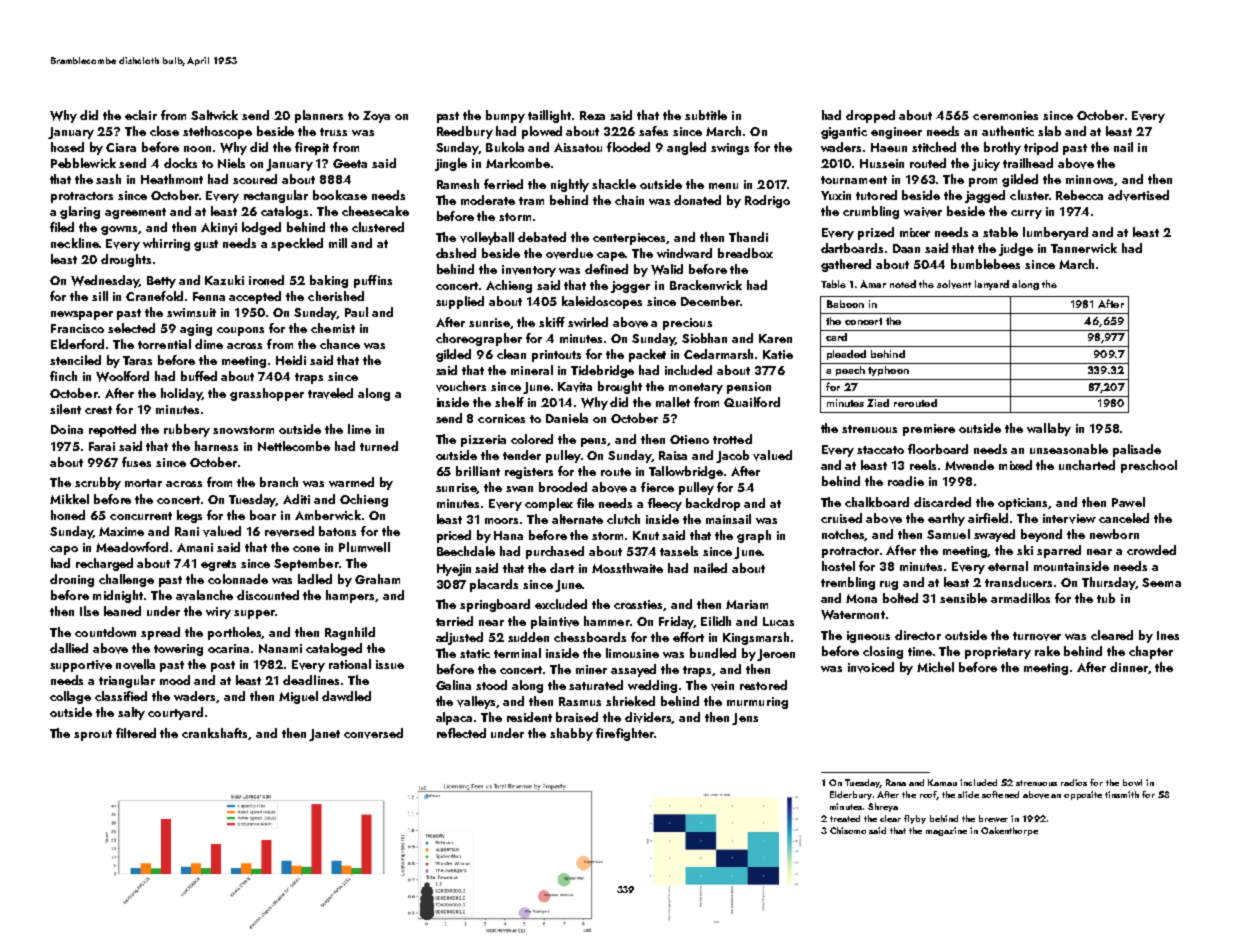  What do you see at coordinates (549, 504) in the screenshot?
I see `complex` at bounding box center [549, 504].
